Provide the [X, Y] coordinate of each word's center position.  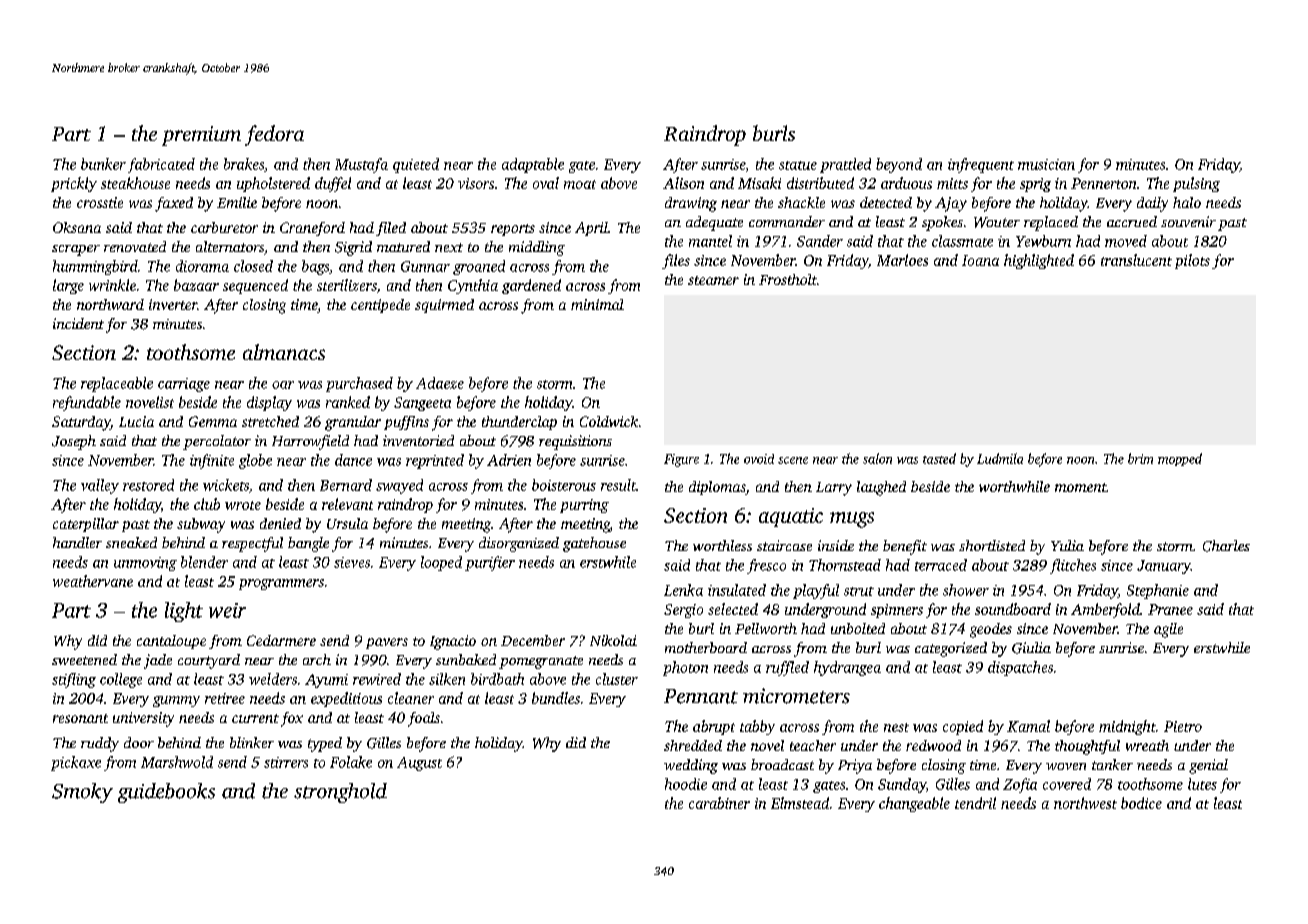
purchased [359, 384]
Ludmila [1000, 458]
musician [1046, 164]
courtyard [209, 661]
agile [1168, 630]
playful [816, 591]
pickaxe [76, 763]
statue [798, 165]
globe [255, 461]
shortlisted [992, 545]
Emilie [237, 202]
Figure [681, 460]
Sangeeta [422, 404]
